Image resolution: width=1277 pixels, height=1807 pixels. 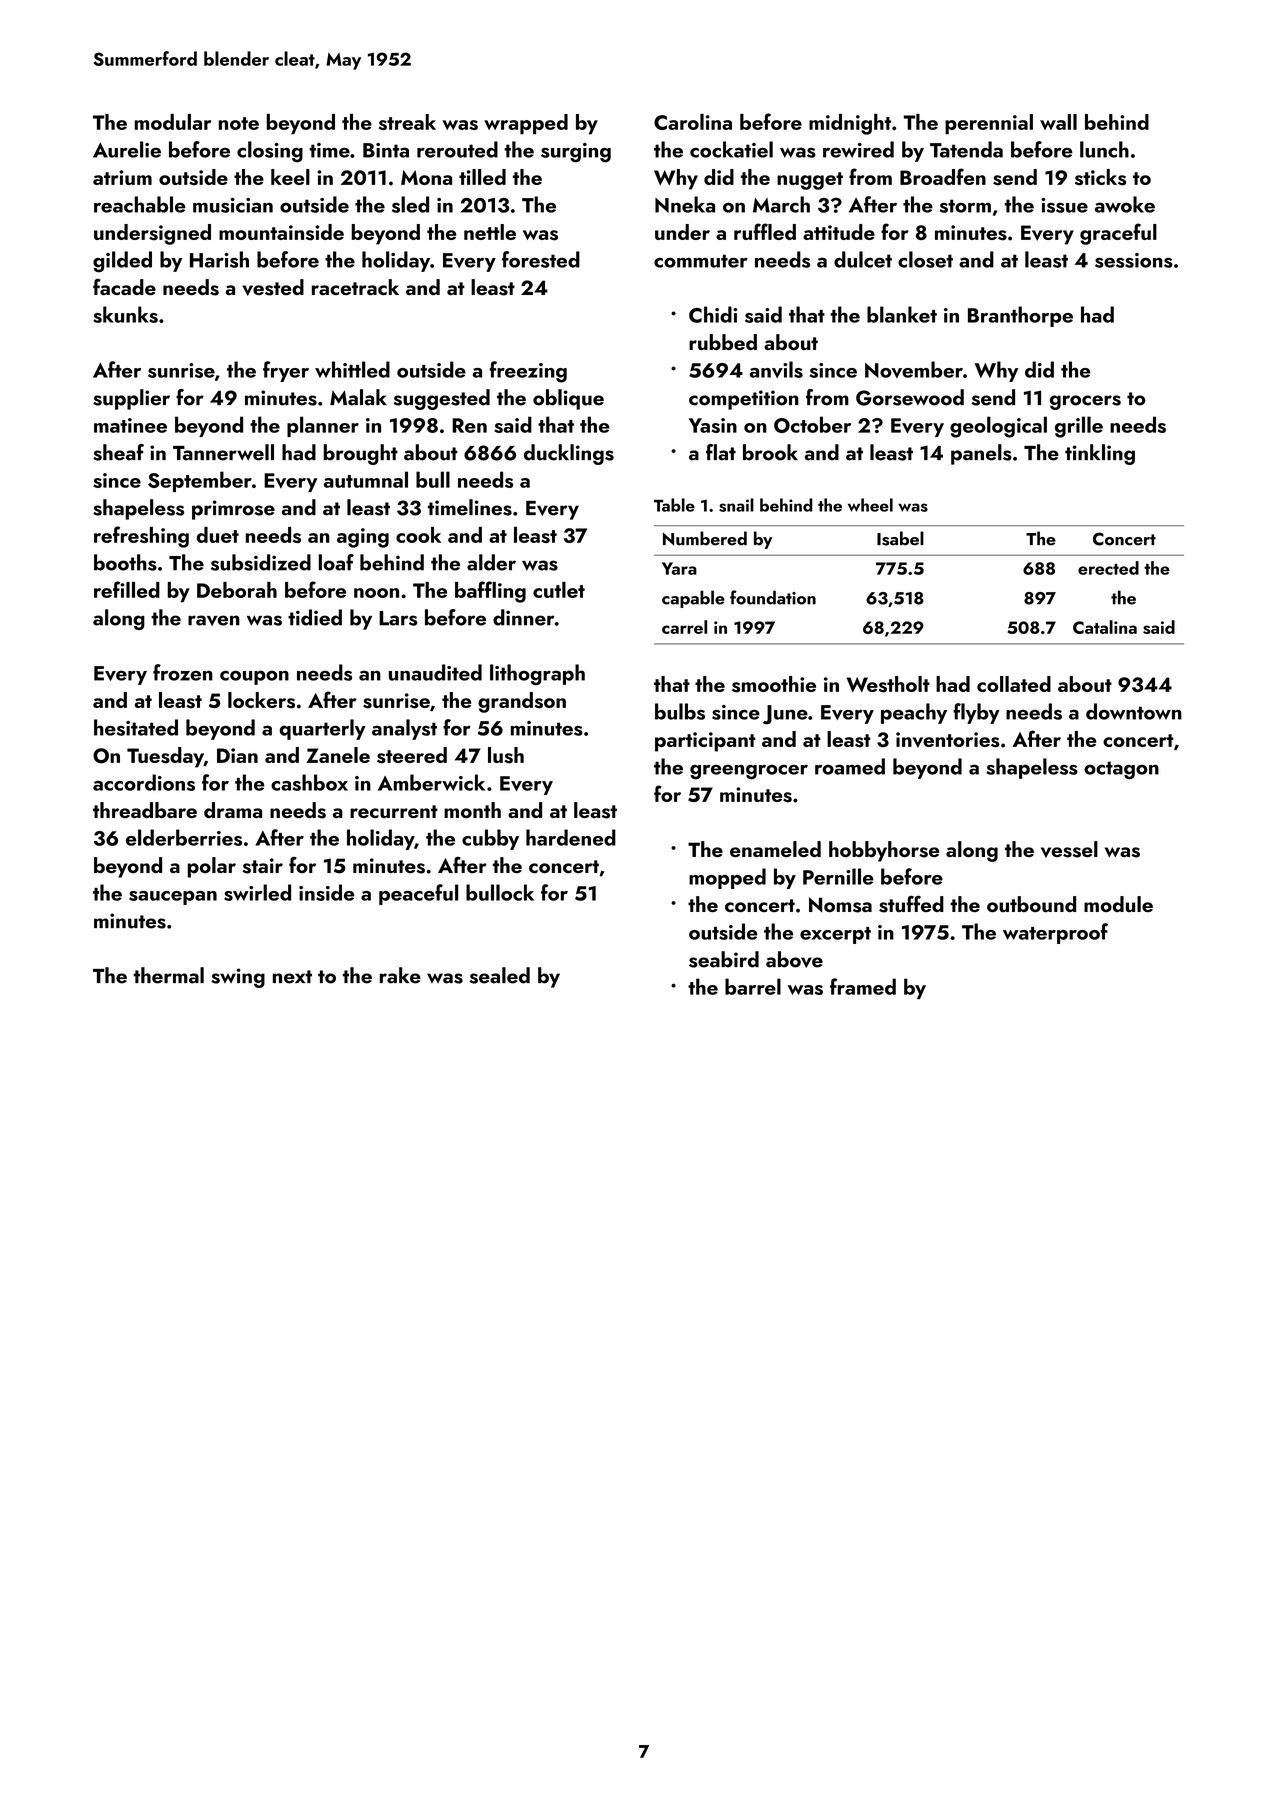 What do you see at coordinates (173, 122) in the screenshot?
I see `modular` at bounding box center [173, 122].
